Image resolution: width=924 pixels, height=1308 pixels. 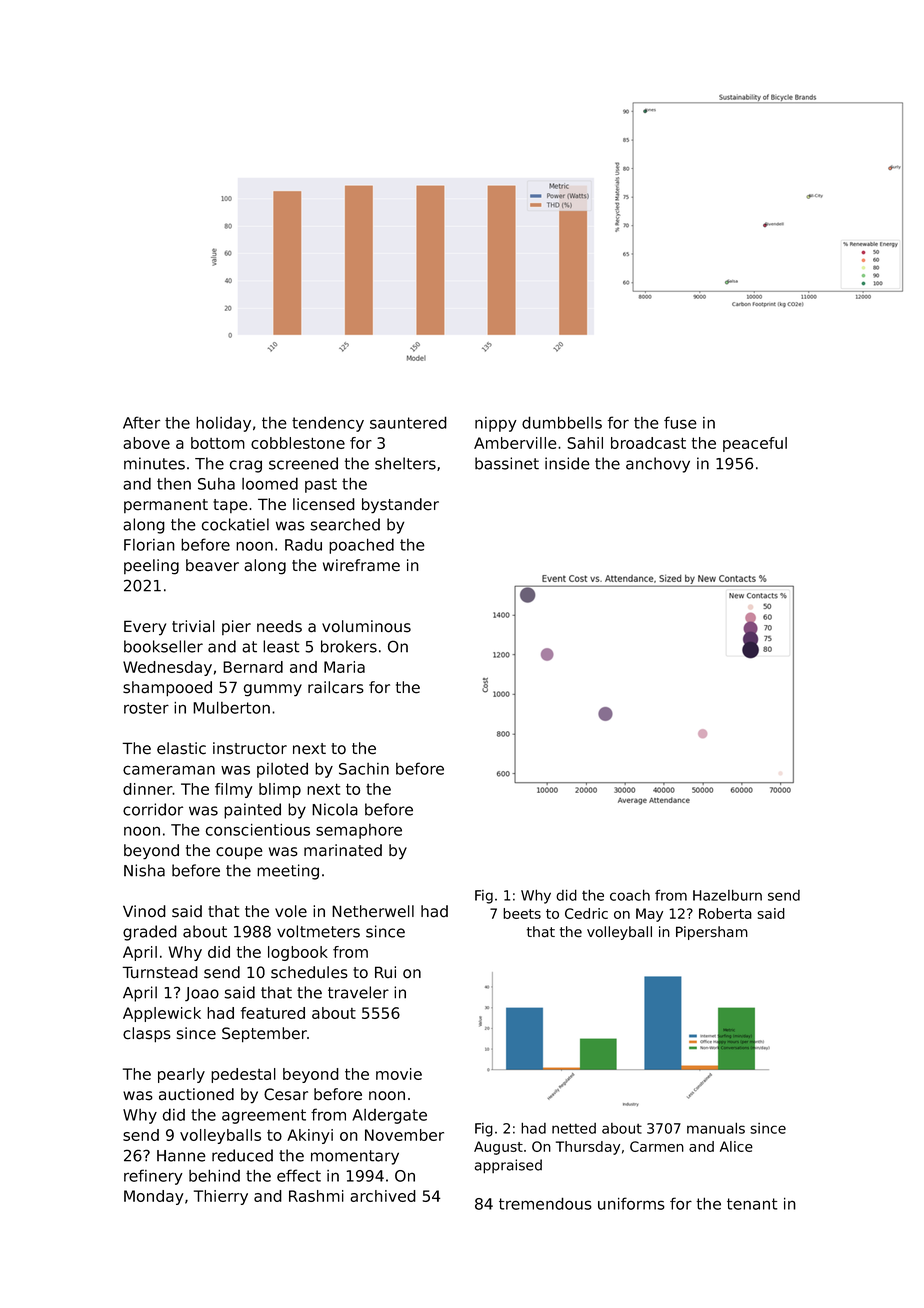 I want to click on tremendous, so click(x=545, y=1203).
